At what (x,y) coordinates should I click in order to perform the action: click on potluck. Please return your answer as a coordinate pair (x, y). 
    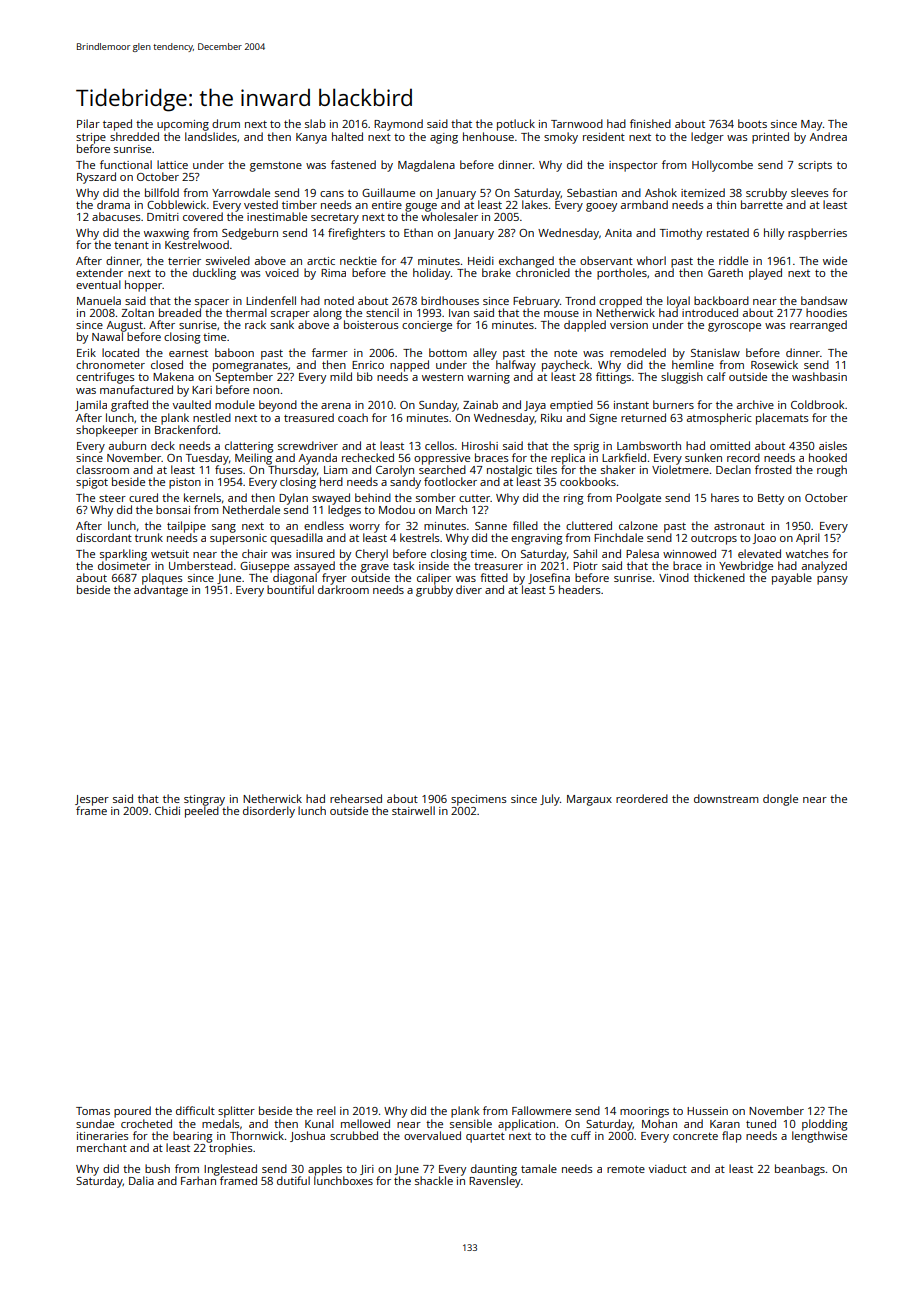
    Looking at the image, I should click on (516, 125).
